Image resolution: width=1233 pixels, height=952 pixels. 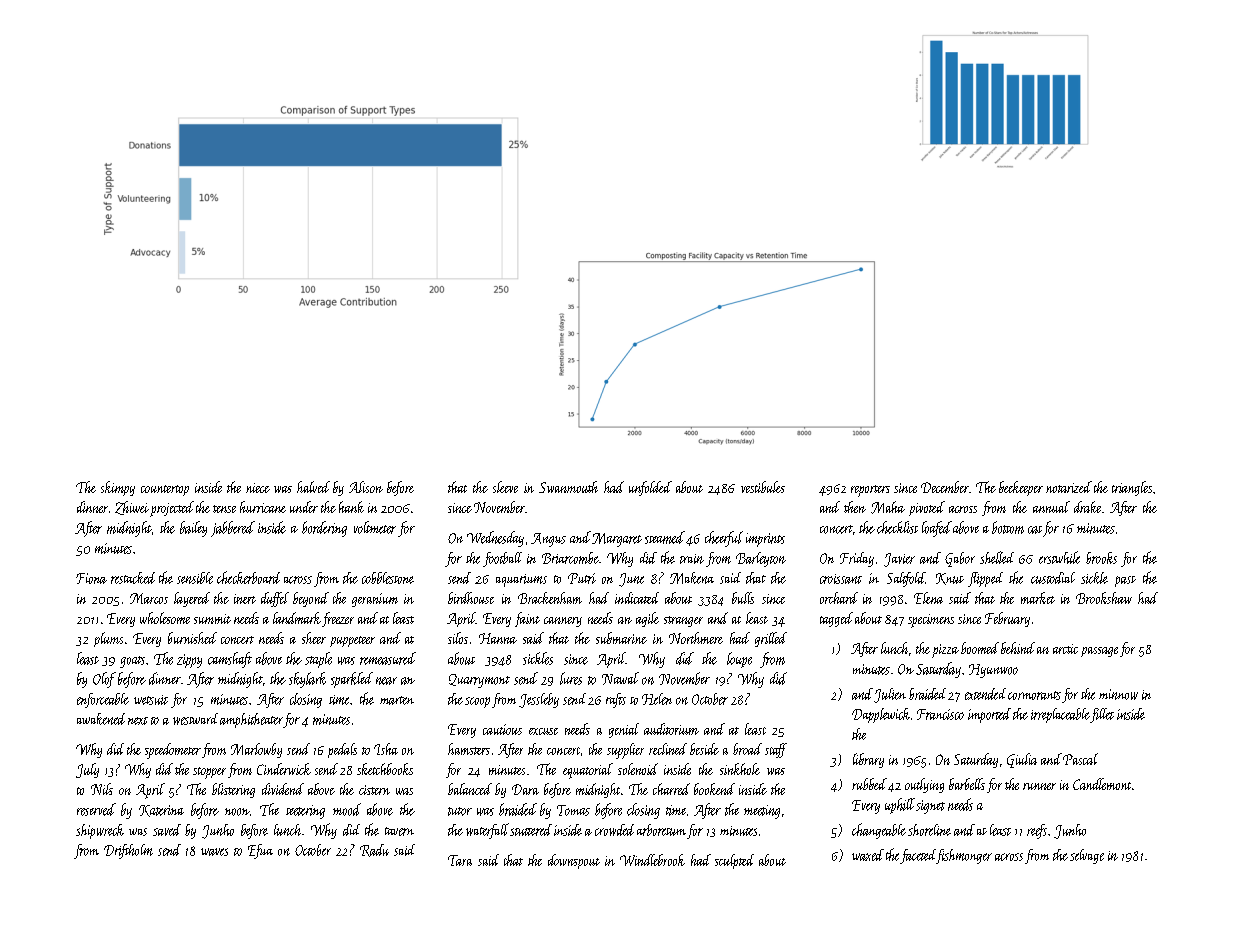 I want to click on sensible, so click(x=195, y=578).
